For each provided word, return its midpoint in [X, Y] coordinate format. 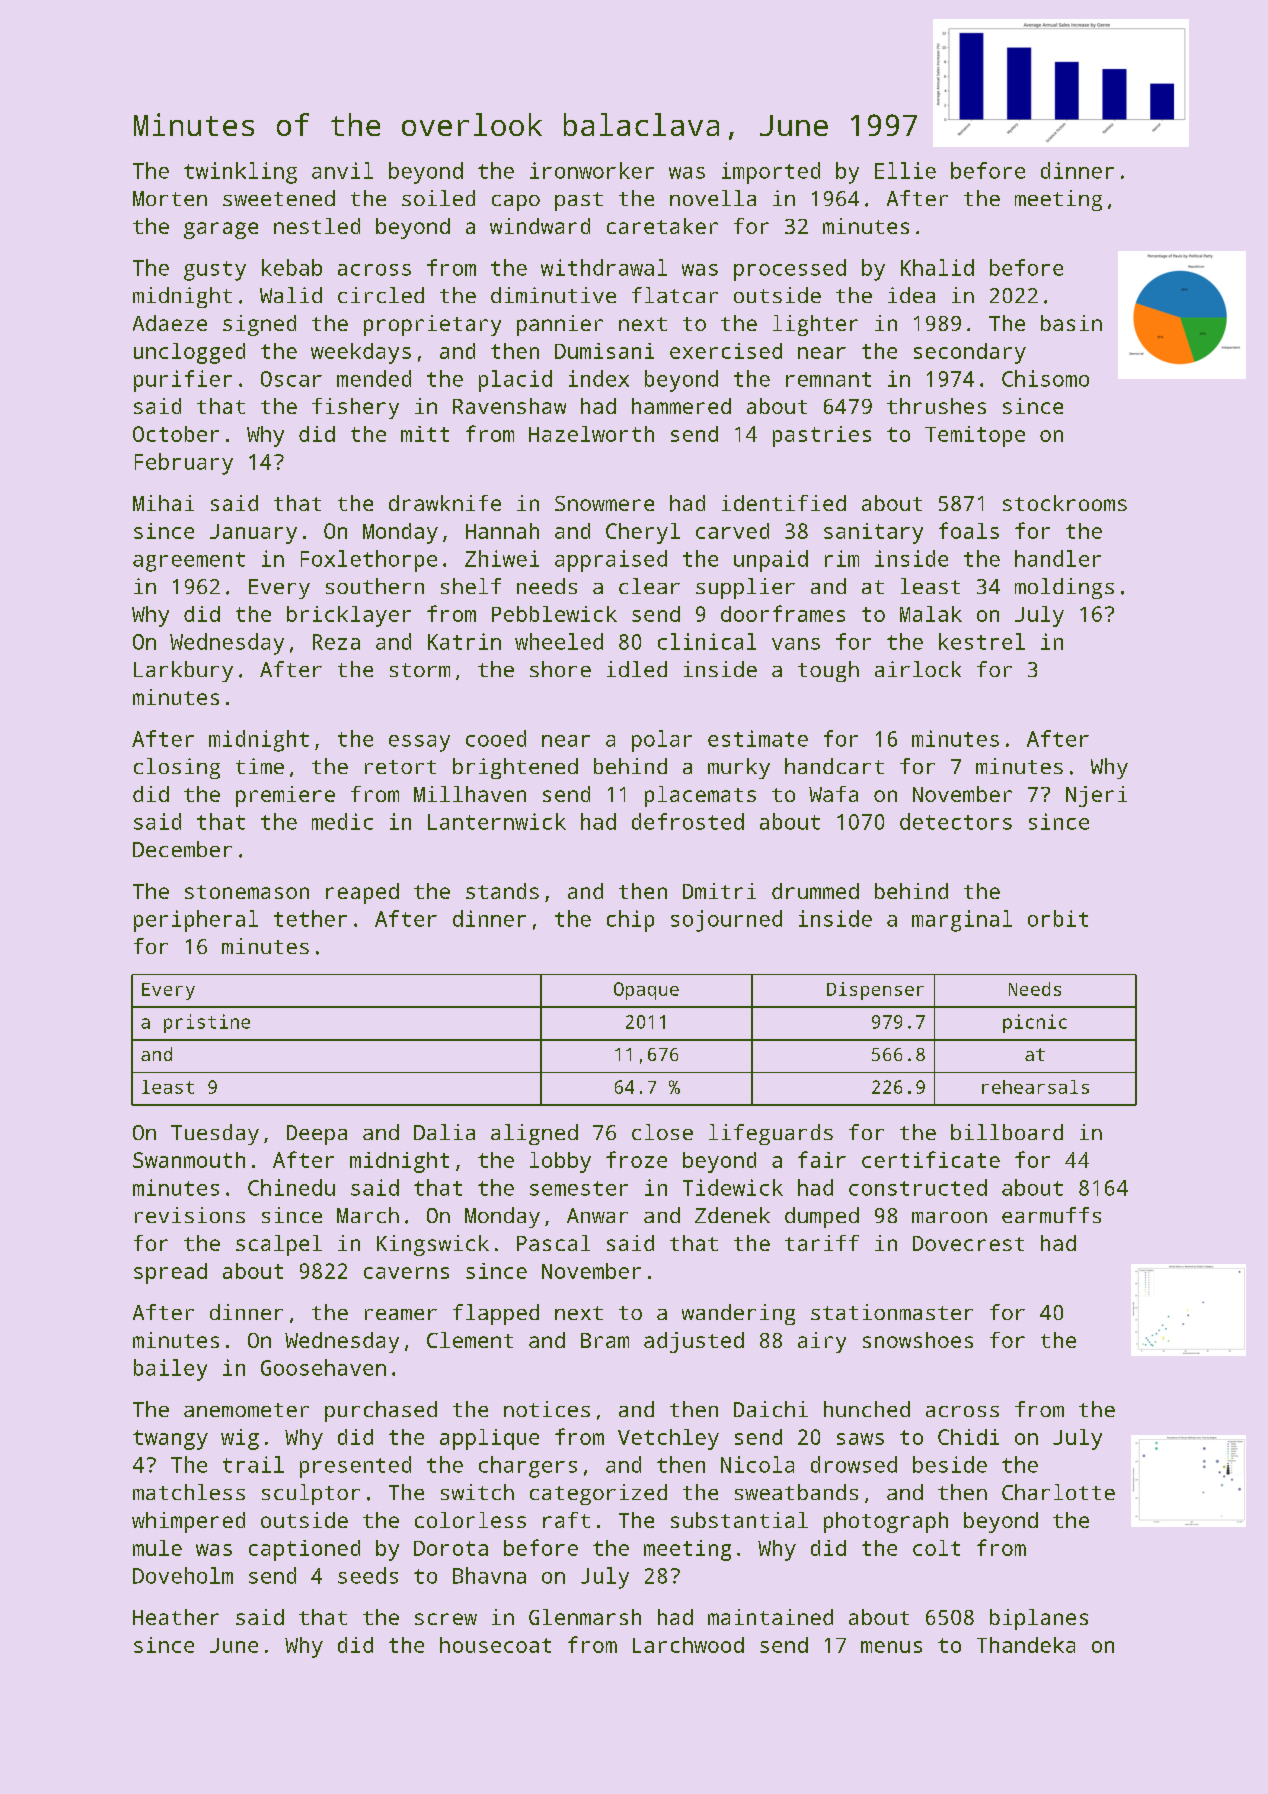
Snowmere [604, 503]
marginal [962, 921]
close [662, 1132]
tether [310, 918]
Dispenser [875, 991]
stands [502, 891]
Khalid [937, 267]
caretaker [662, 226]
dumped [822, 1217]
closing [177, 768]
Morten [170, 198]
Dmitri [719, 891]
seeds [368, 1575]
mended [374, 378]
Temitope [975, 436]
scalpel [279, 1245]
